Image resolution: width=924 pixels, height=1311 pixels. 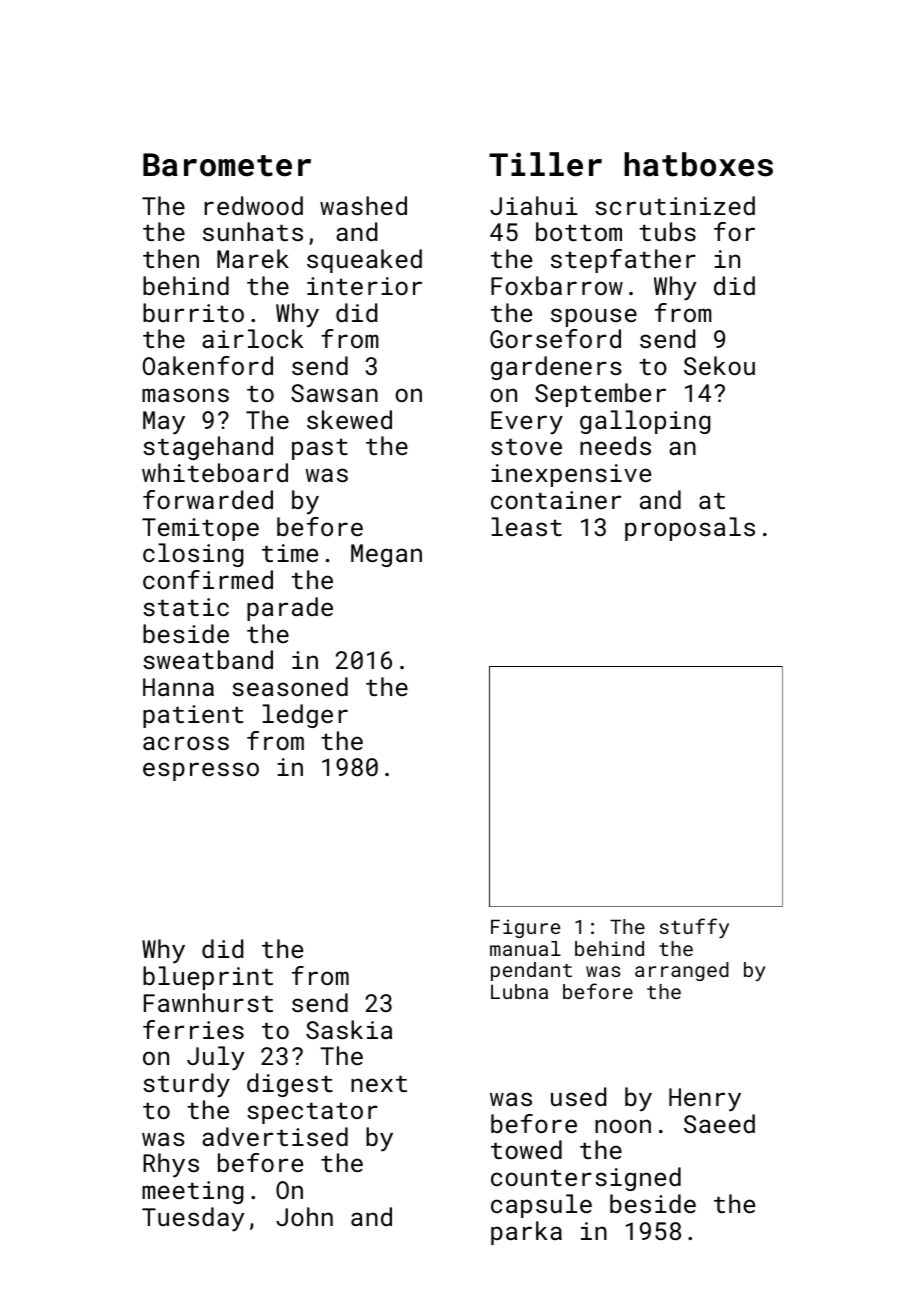 I want to click on Tiller, so click(x=545, y=164).
